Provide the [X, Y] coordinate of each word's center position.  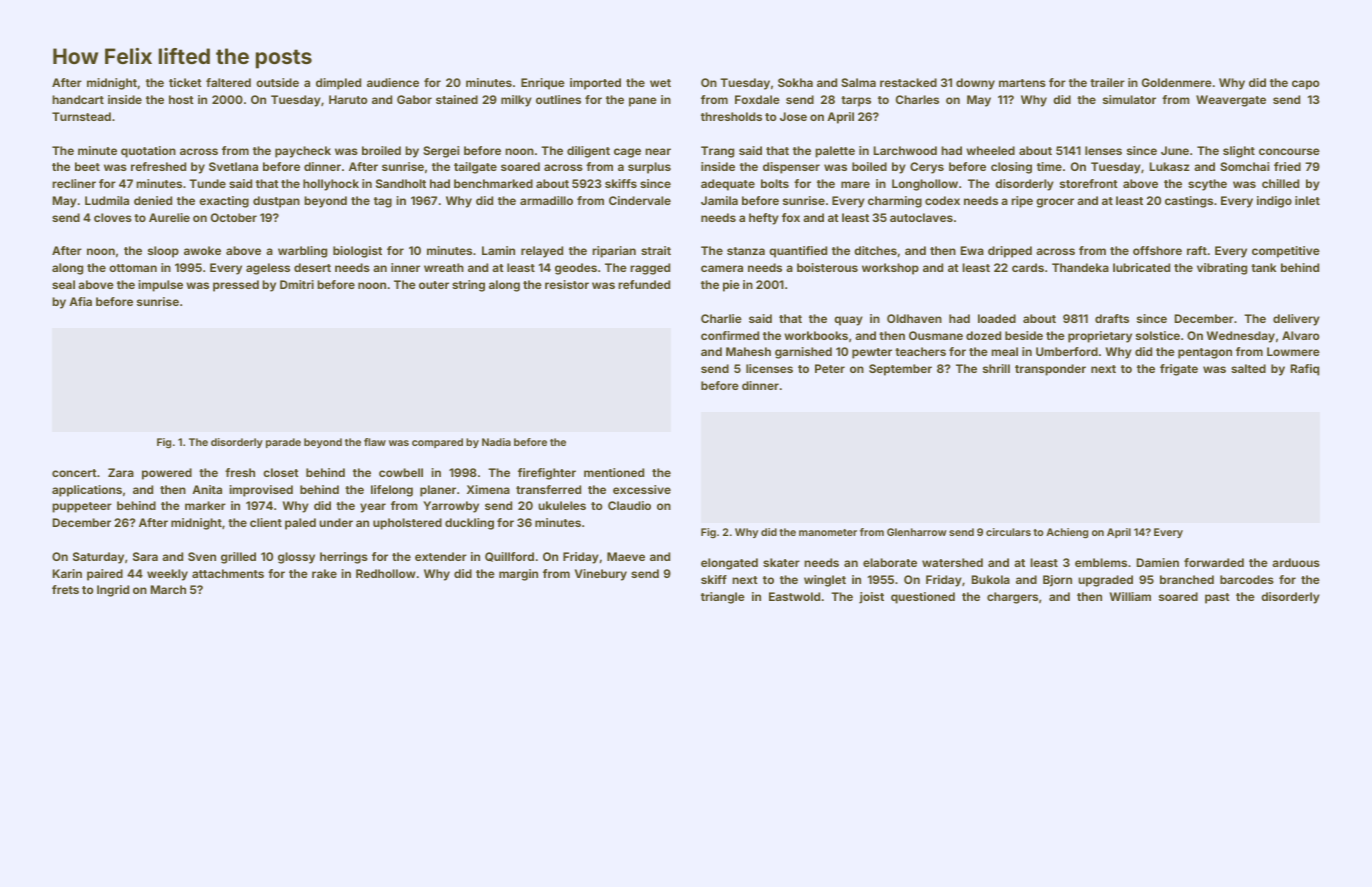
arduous [1296, 562]
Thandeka [1080, 267]
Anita [207, 489]
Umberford [1067, 351]
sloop [163, 252]
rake [324, 573]
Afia [80, 301]
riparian [614, 252]
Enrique [543, 84]
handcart [78, 99]
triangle [723, 598]
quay [848, 321]
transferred [548, 489]
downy [975, 84]
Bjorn [1057, 581]
